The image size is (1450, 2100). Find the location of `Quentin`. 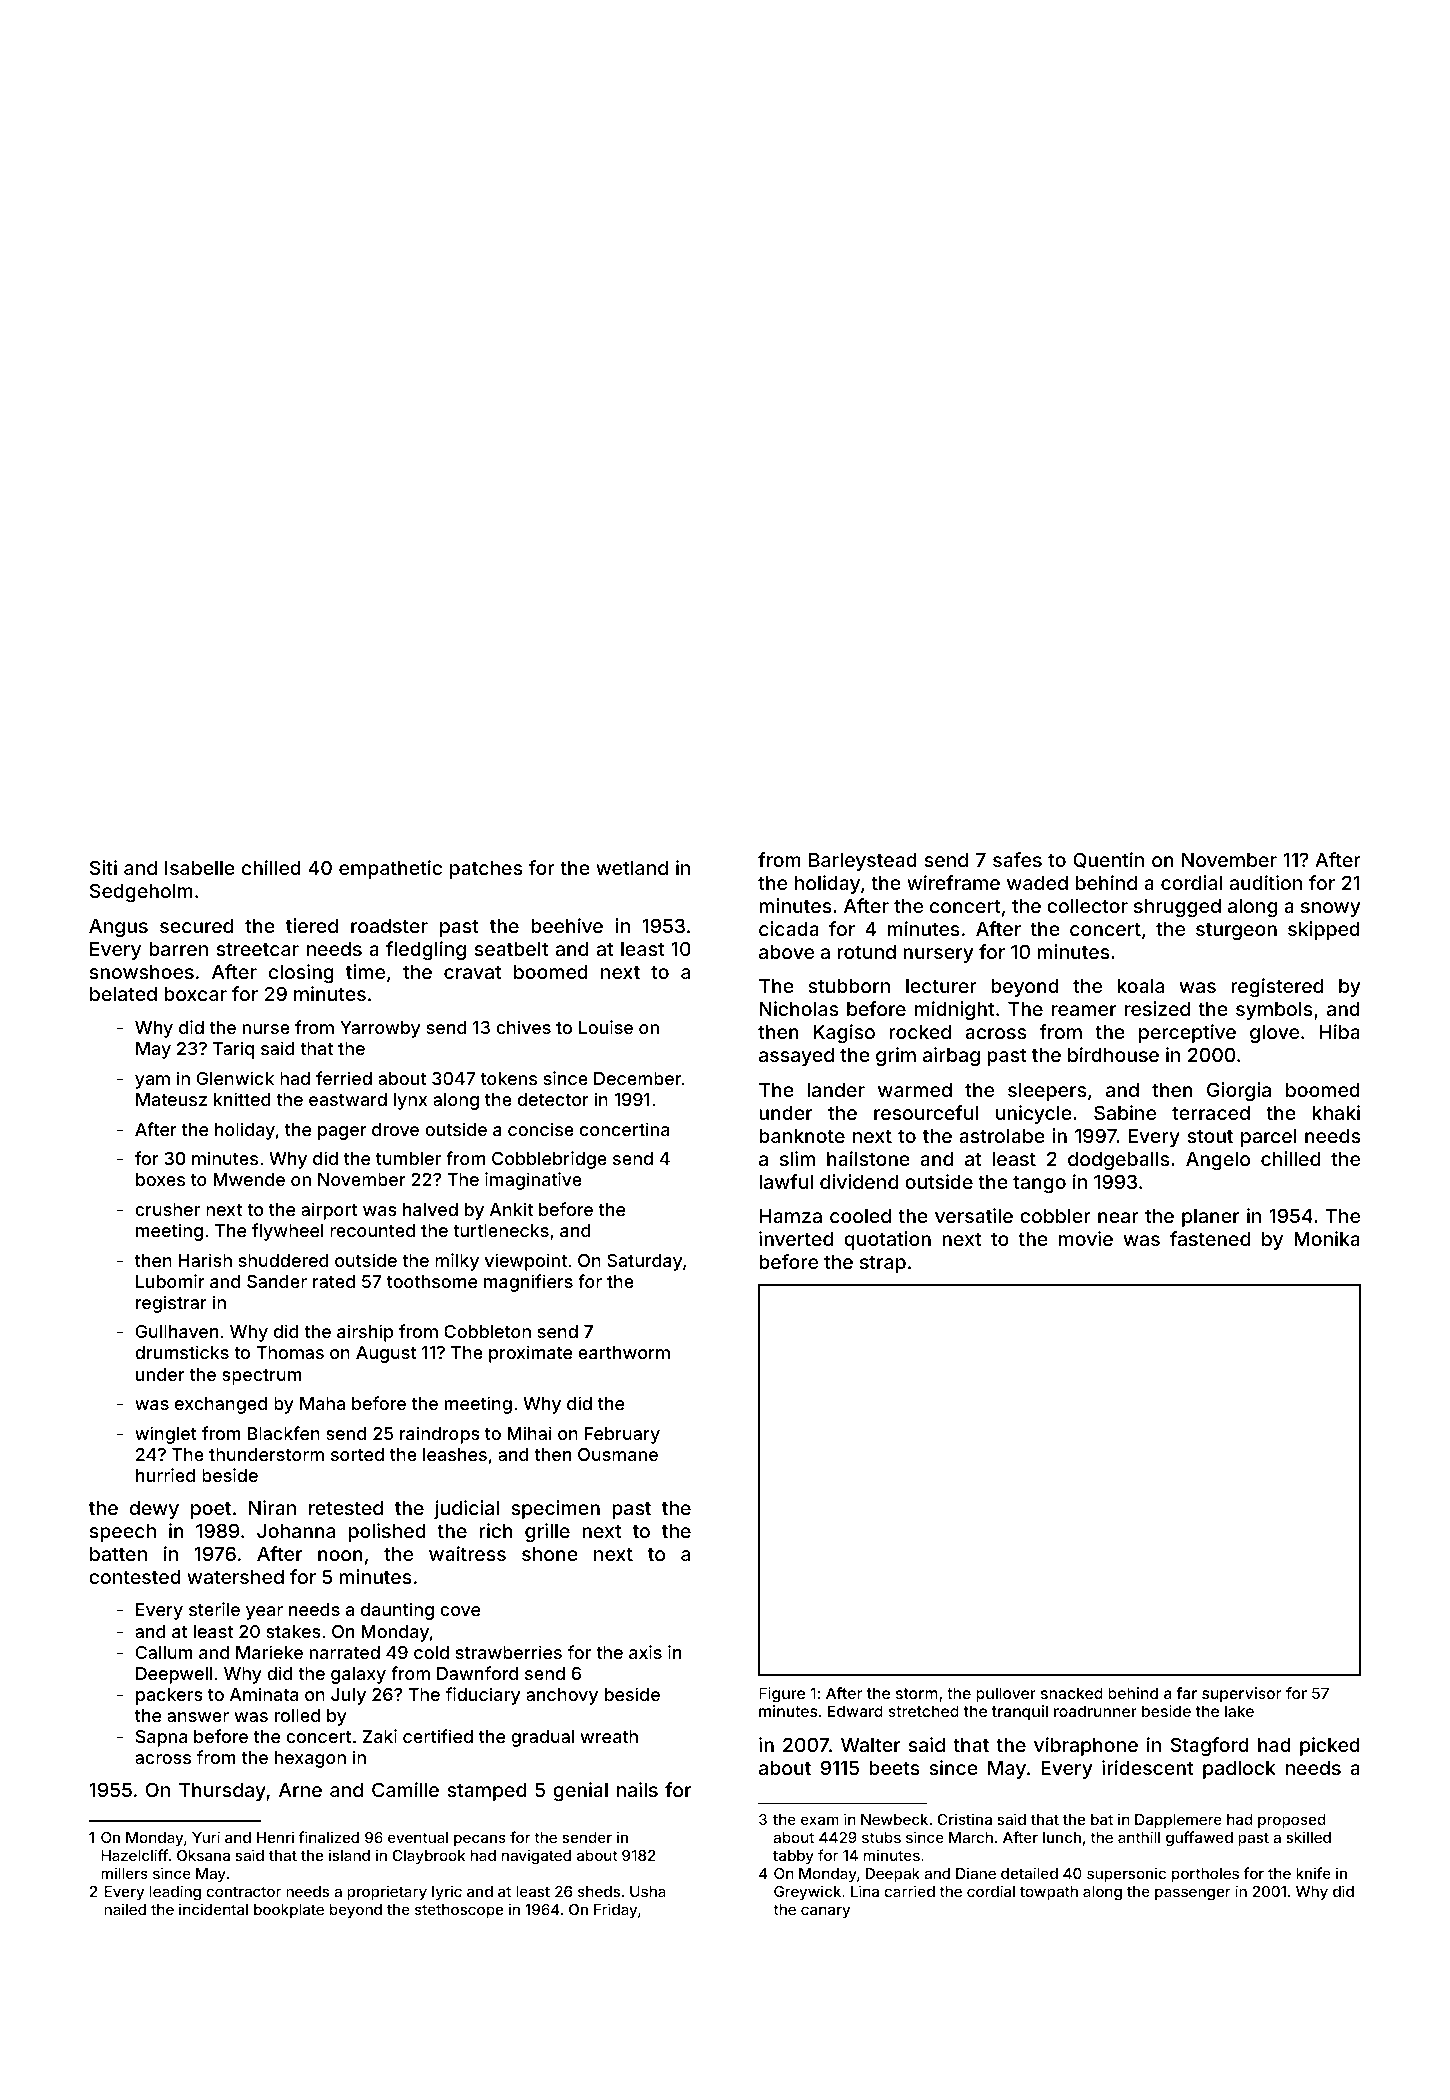

Quentin is located at coordinates (1108, 860).
